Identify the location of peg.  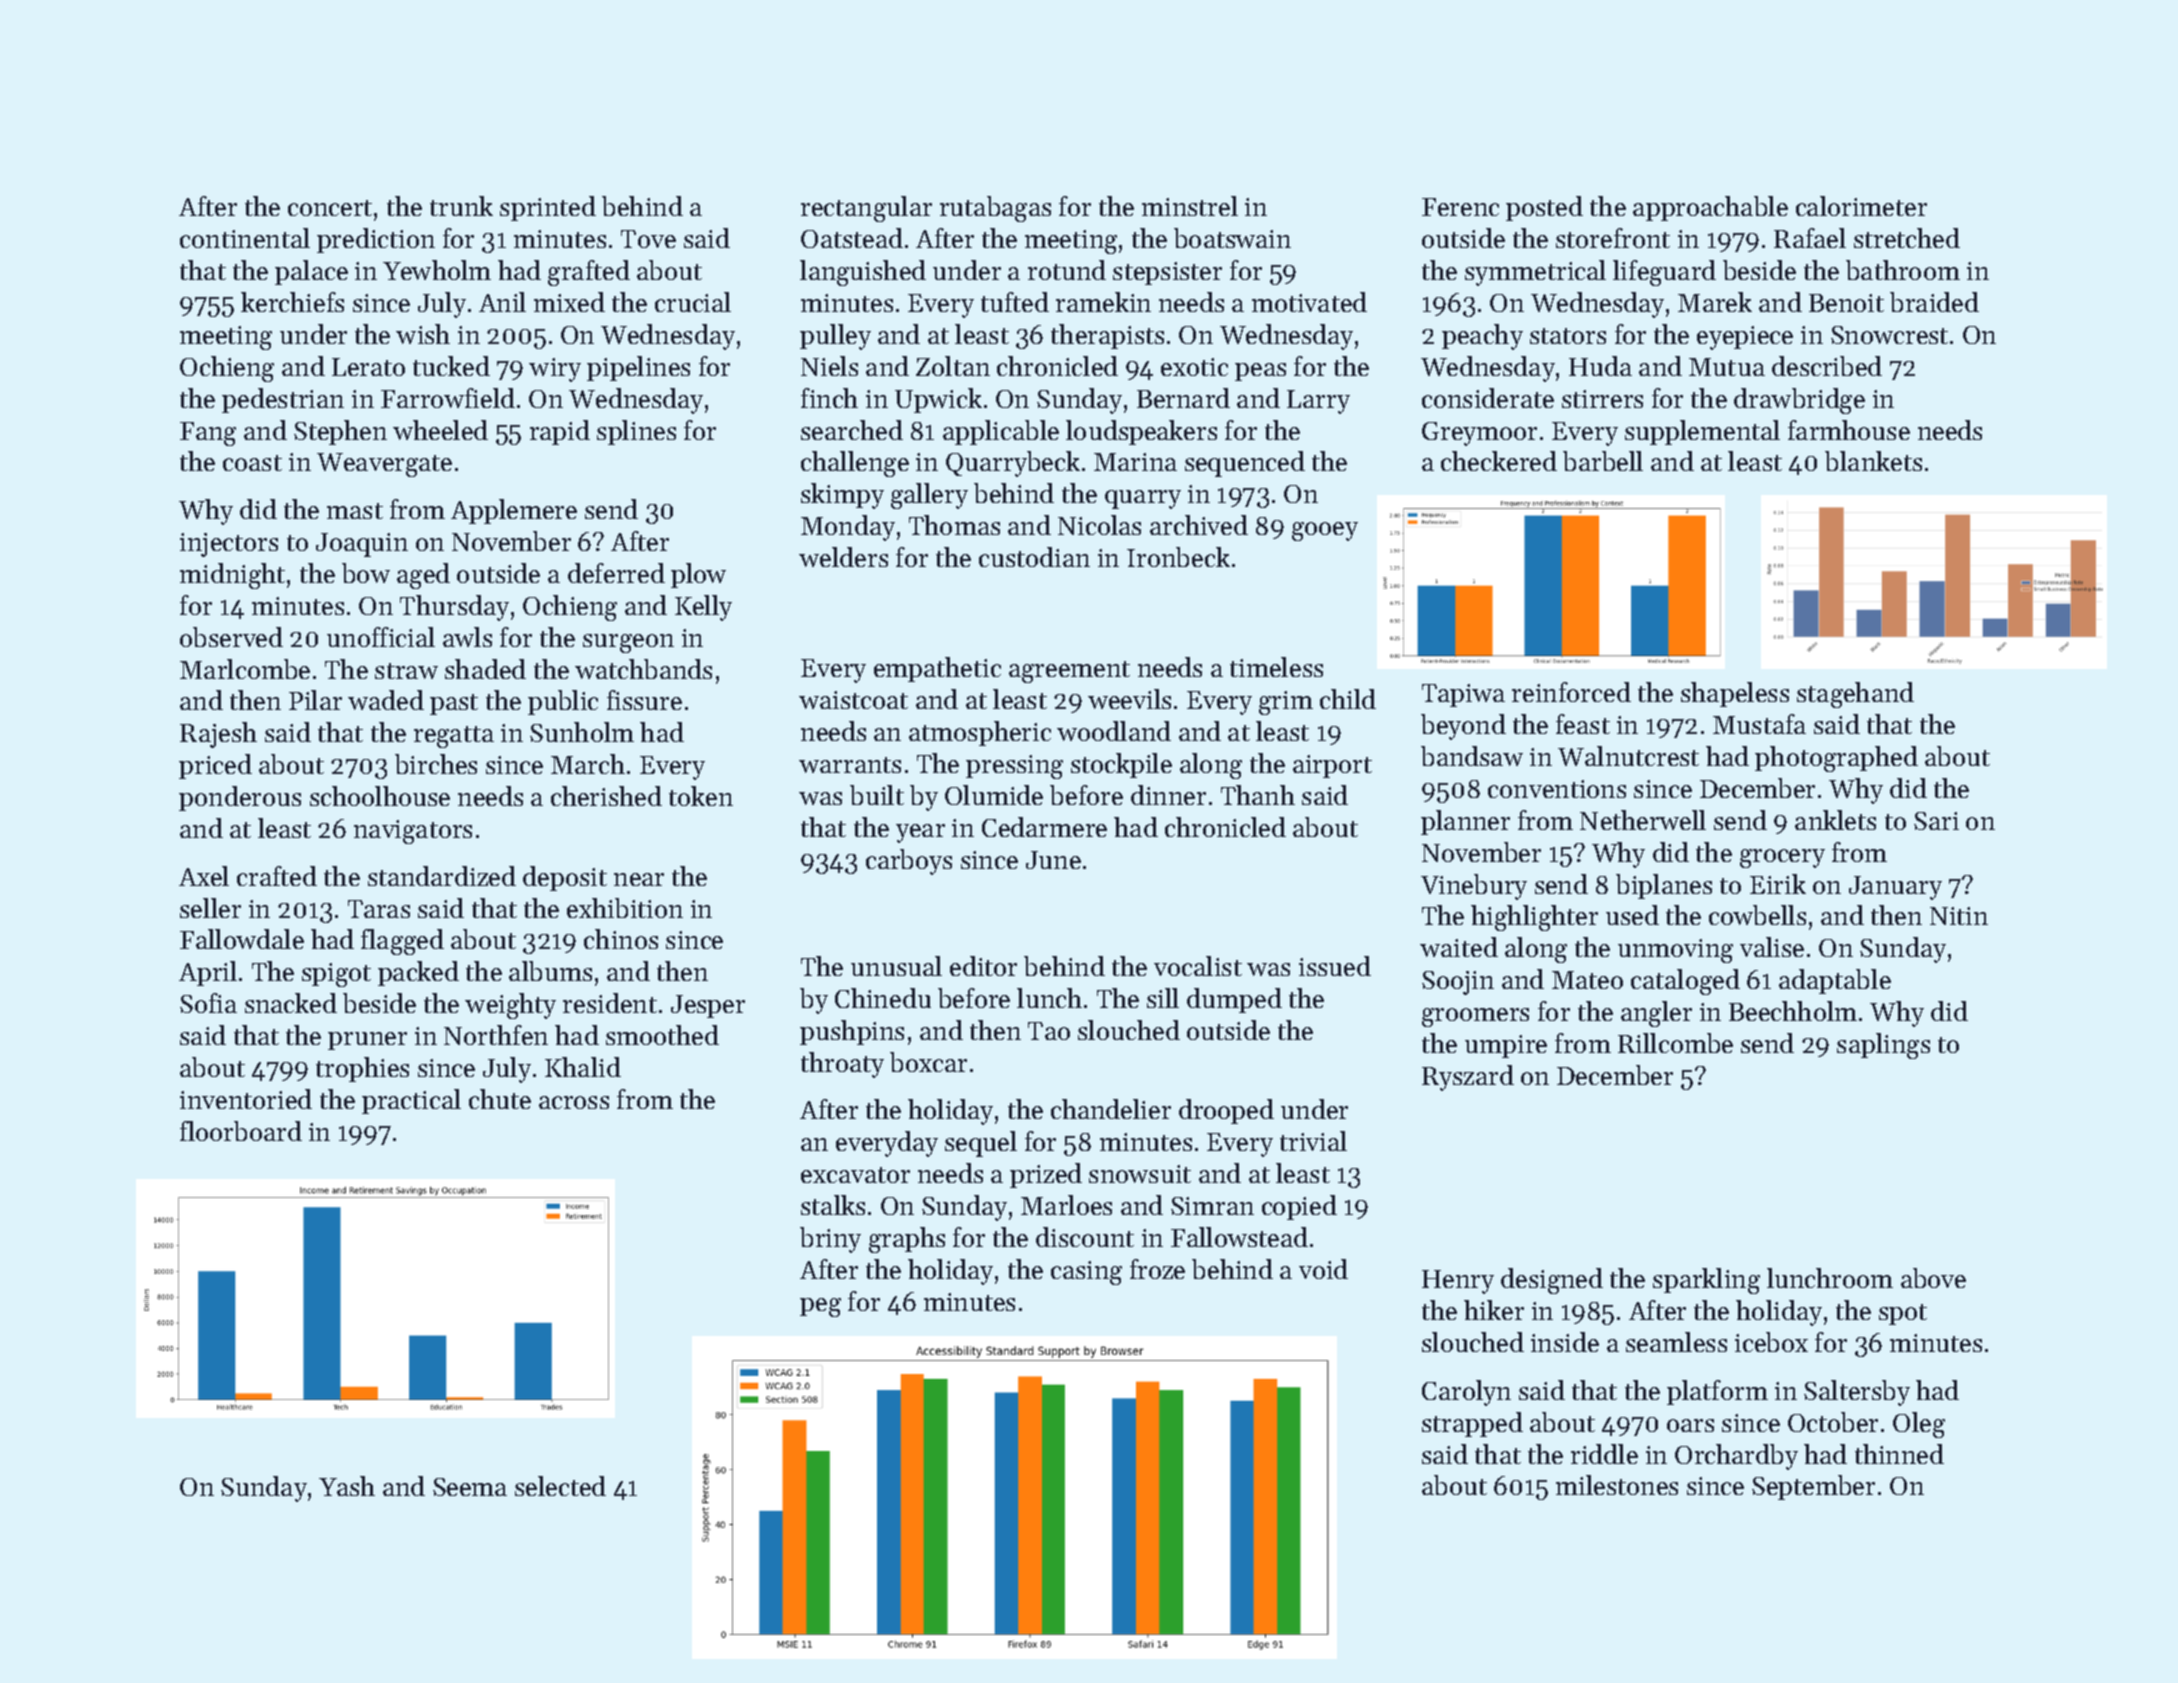
(820, 1307).
